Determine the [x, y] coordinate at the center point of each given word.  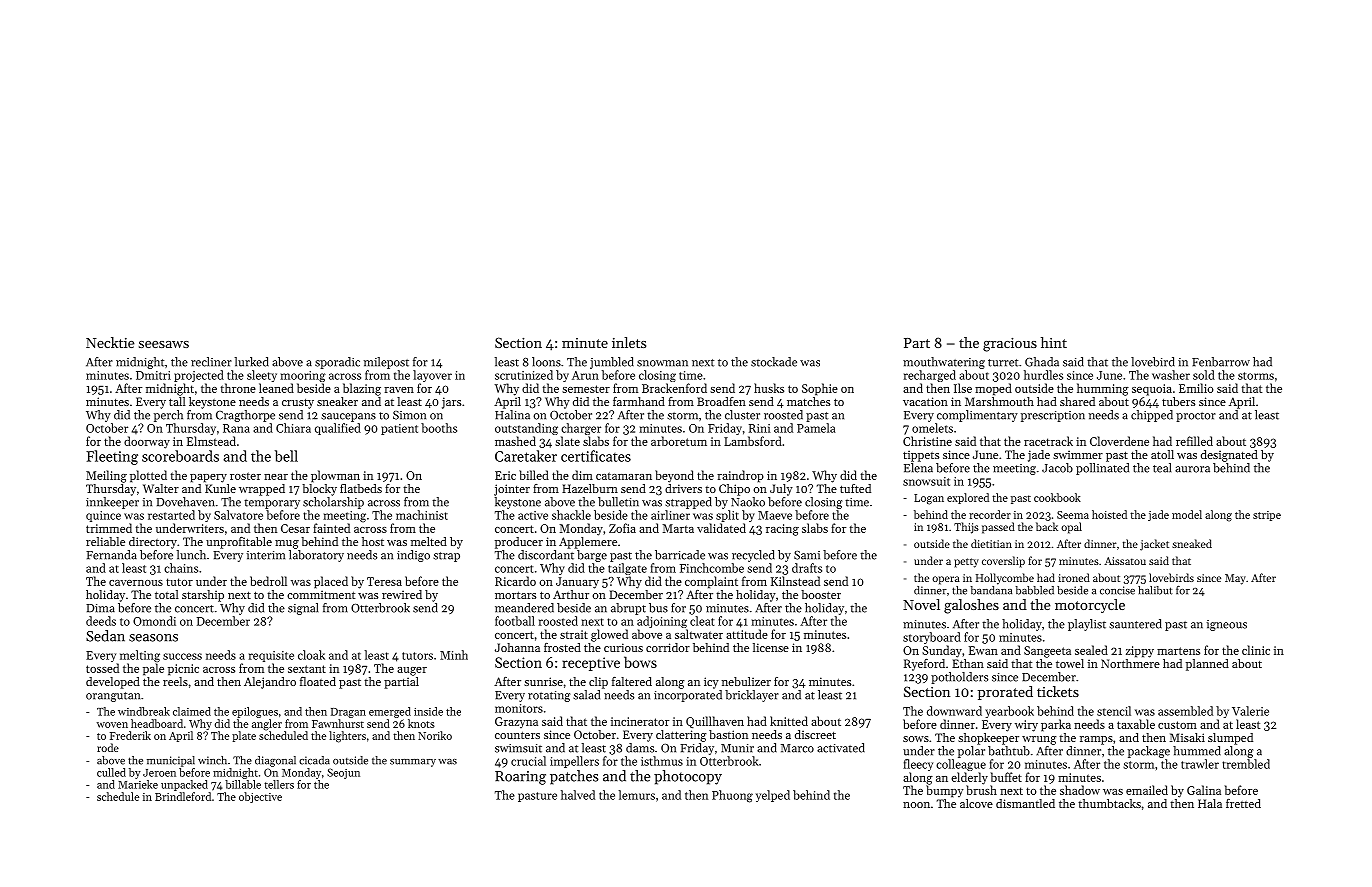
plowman [335, 476]
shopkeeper [988, 739]
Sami [807, 555]
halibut [1155, 590]
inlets [629, 342]
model [1187, 514]
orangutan [113, 697]
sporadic [337, 363]
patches [574, 777]
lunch [191, 555]
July [781, 490]
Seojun [343, 773]
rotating [549, 696]
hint [1054, 342]
